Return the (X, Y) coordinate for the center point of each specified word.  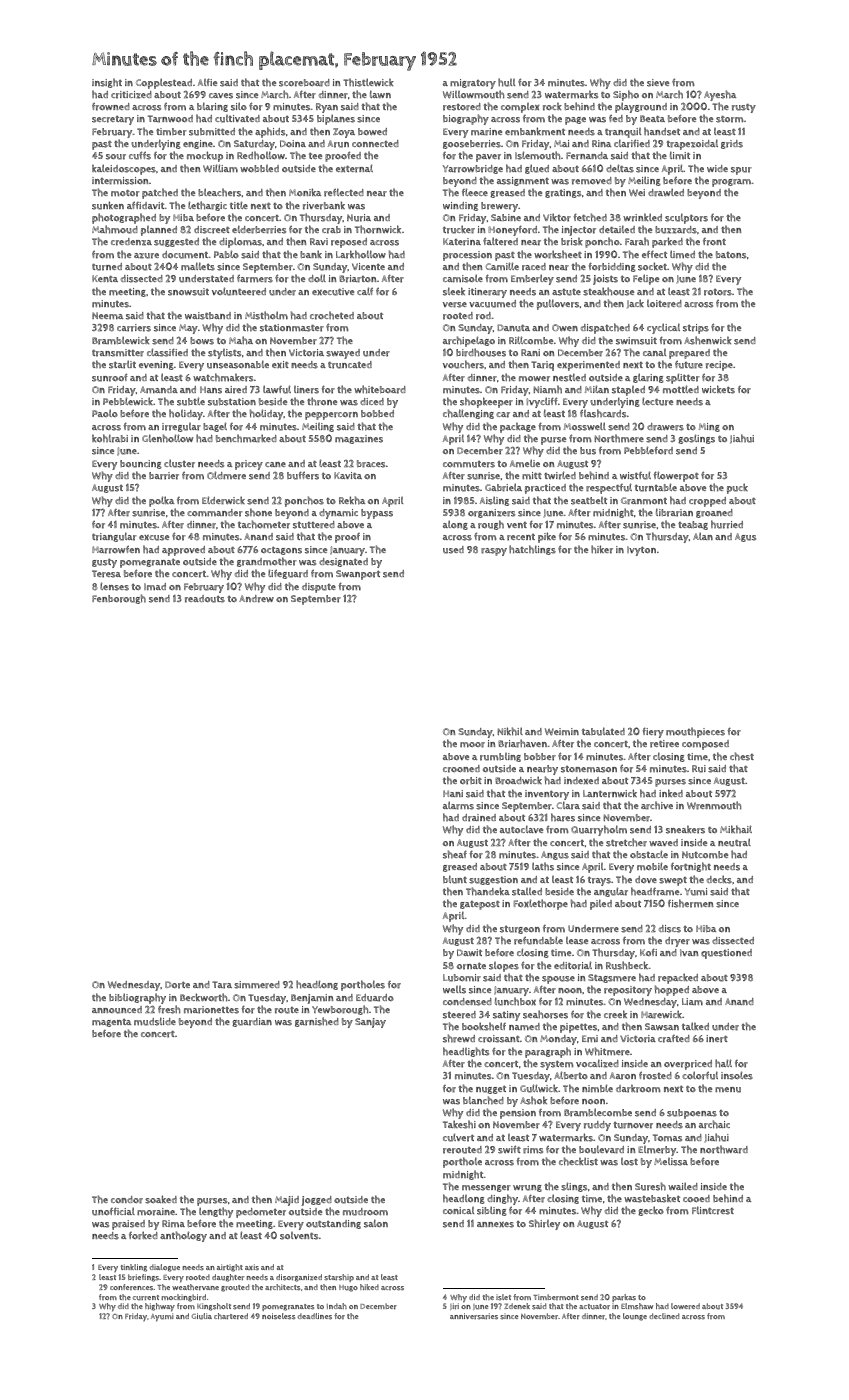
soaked (161, 1199)
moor (472, 745)
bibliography (137, 998)
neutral (734, 842)
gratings (563, 193)
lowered (685, 1306)
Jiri (454, 1306)
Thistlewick (368, 82)
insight (107, 83)
